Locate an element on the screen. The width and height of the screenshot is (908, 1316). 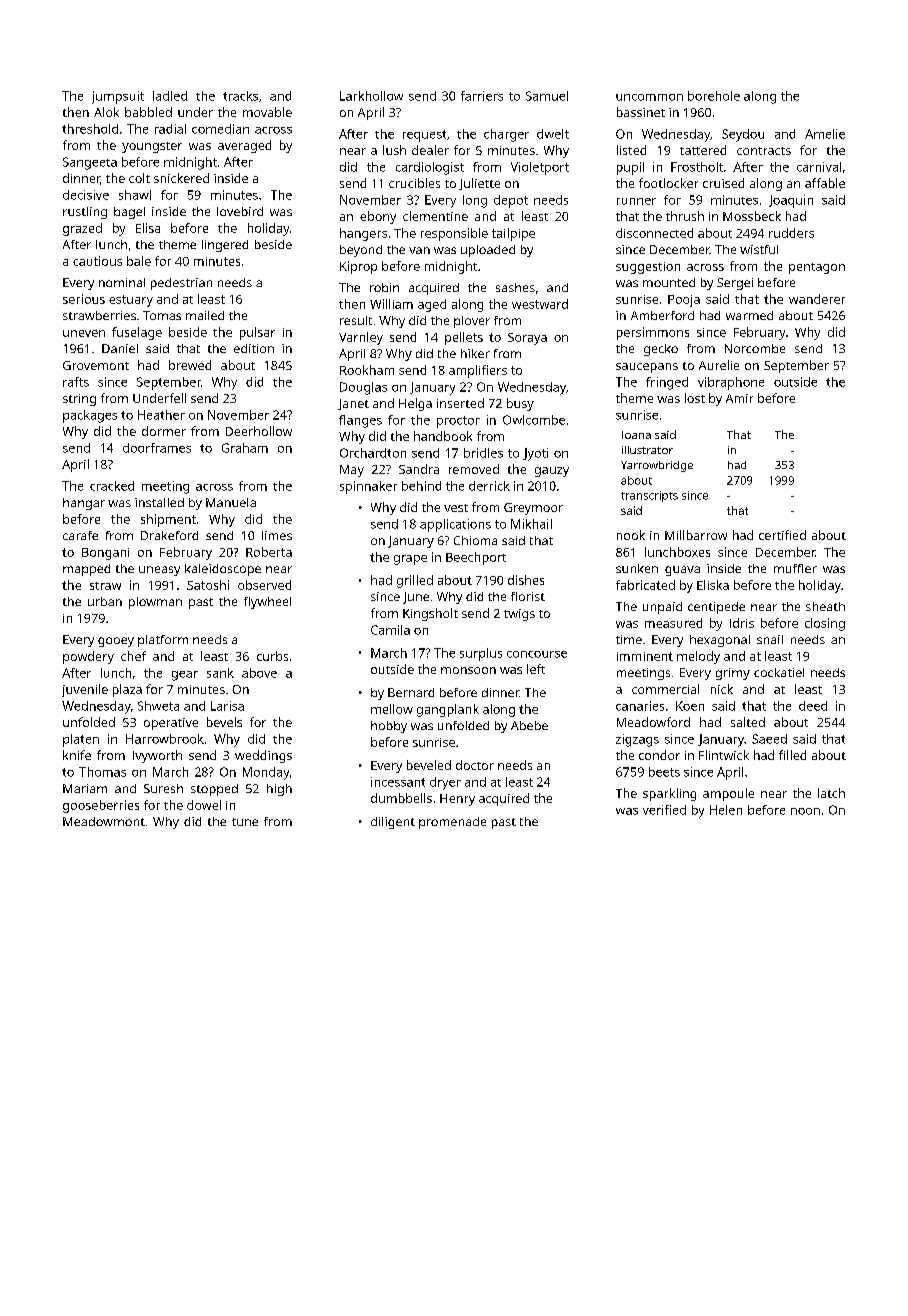
surplus is located at coordinates (481, 654).
